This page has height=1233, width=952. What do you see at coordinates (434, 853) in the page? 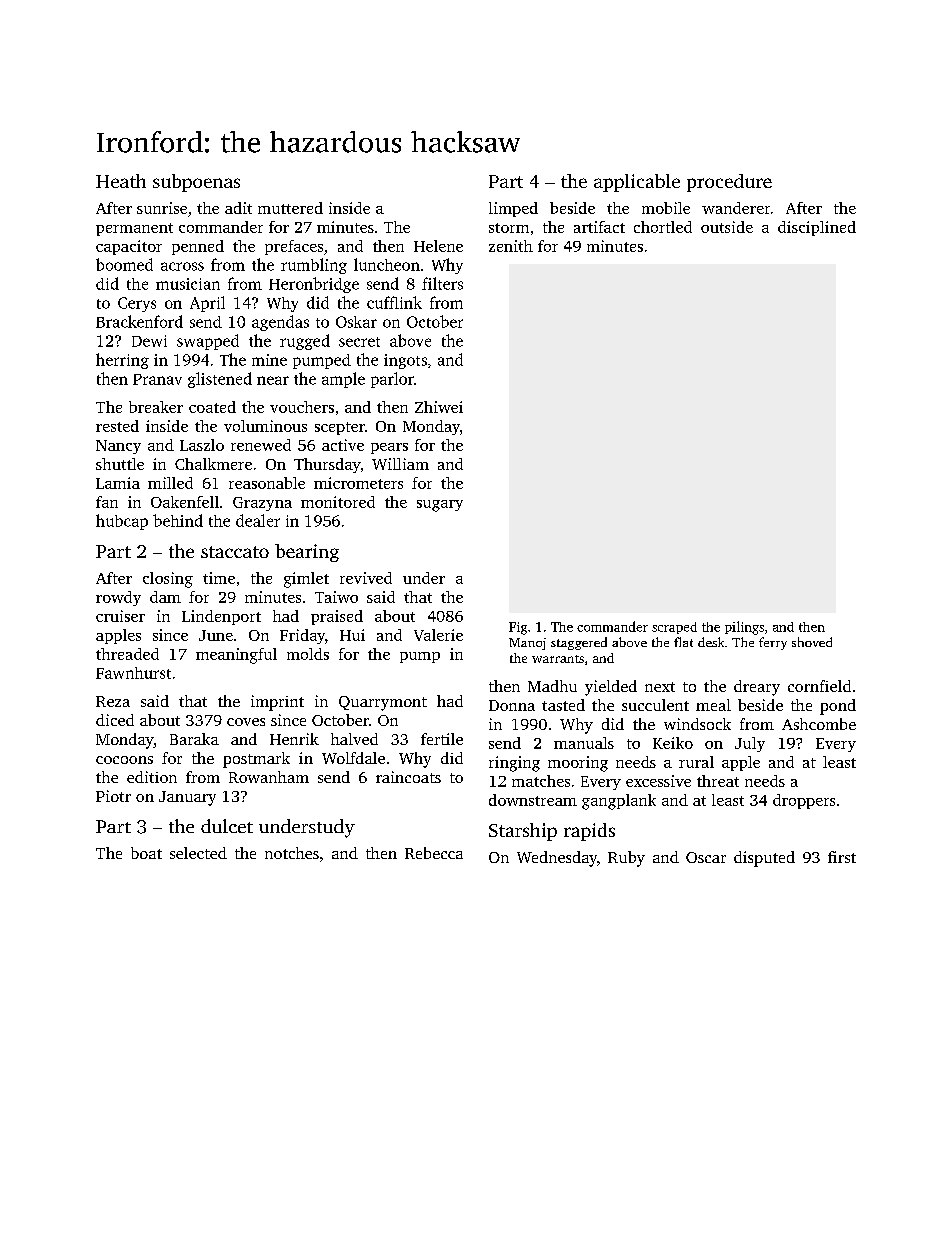
I see `Rebecca` at bounding box center [434, 853].
